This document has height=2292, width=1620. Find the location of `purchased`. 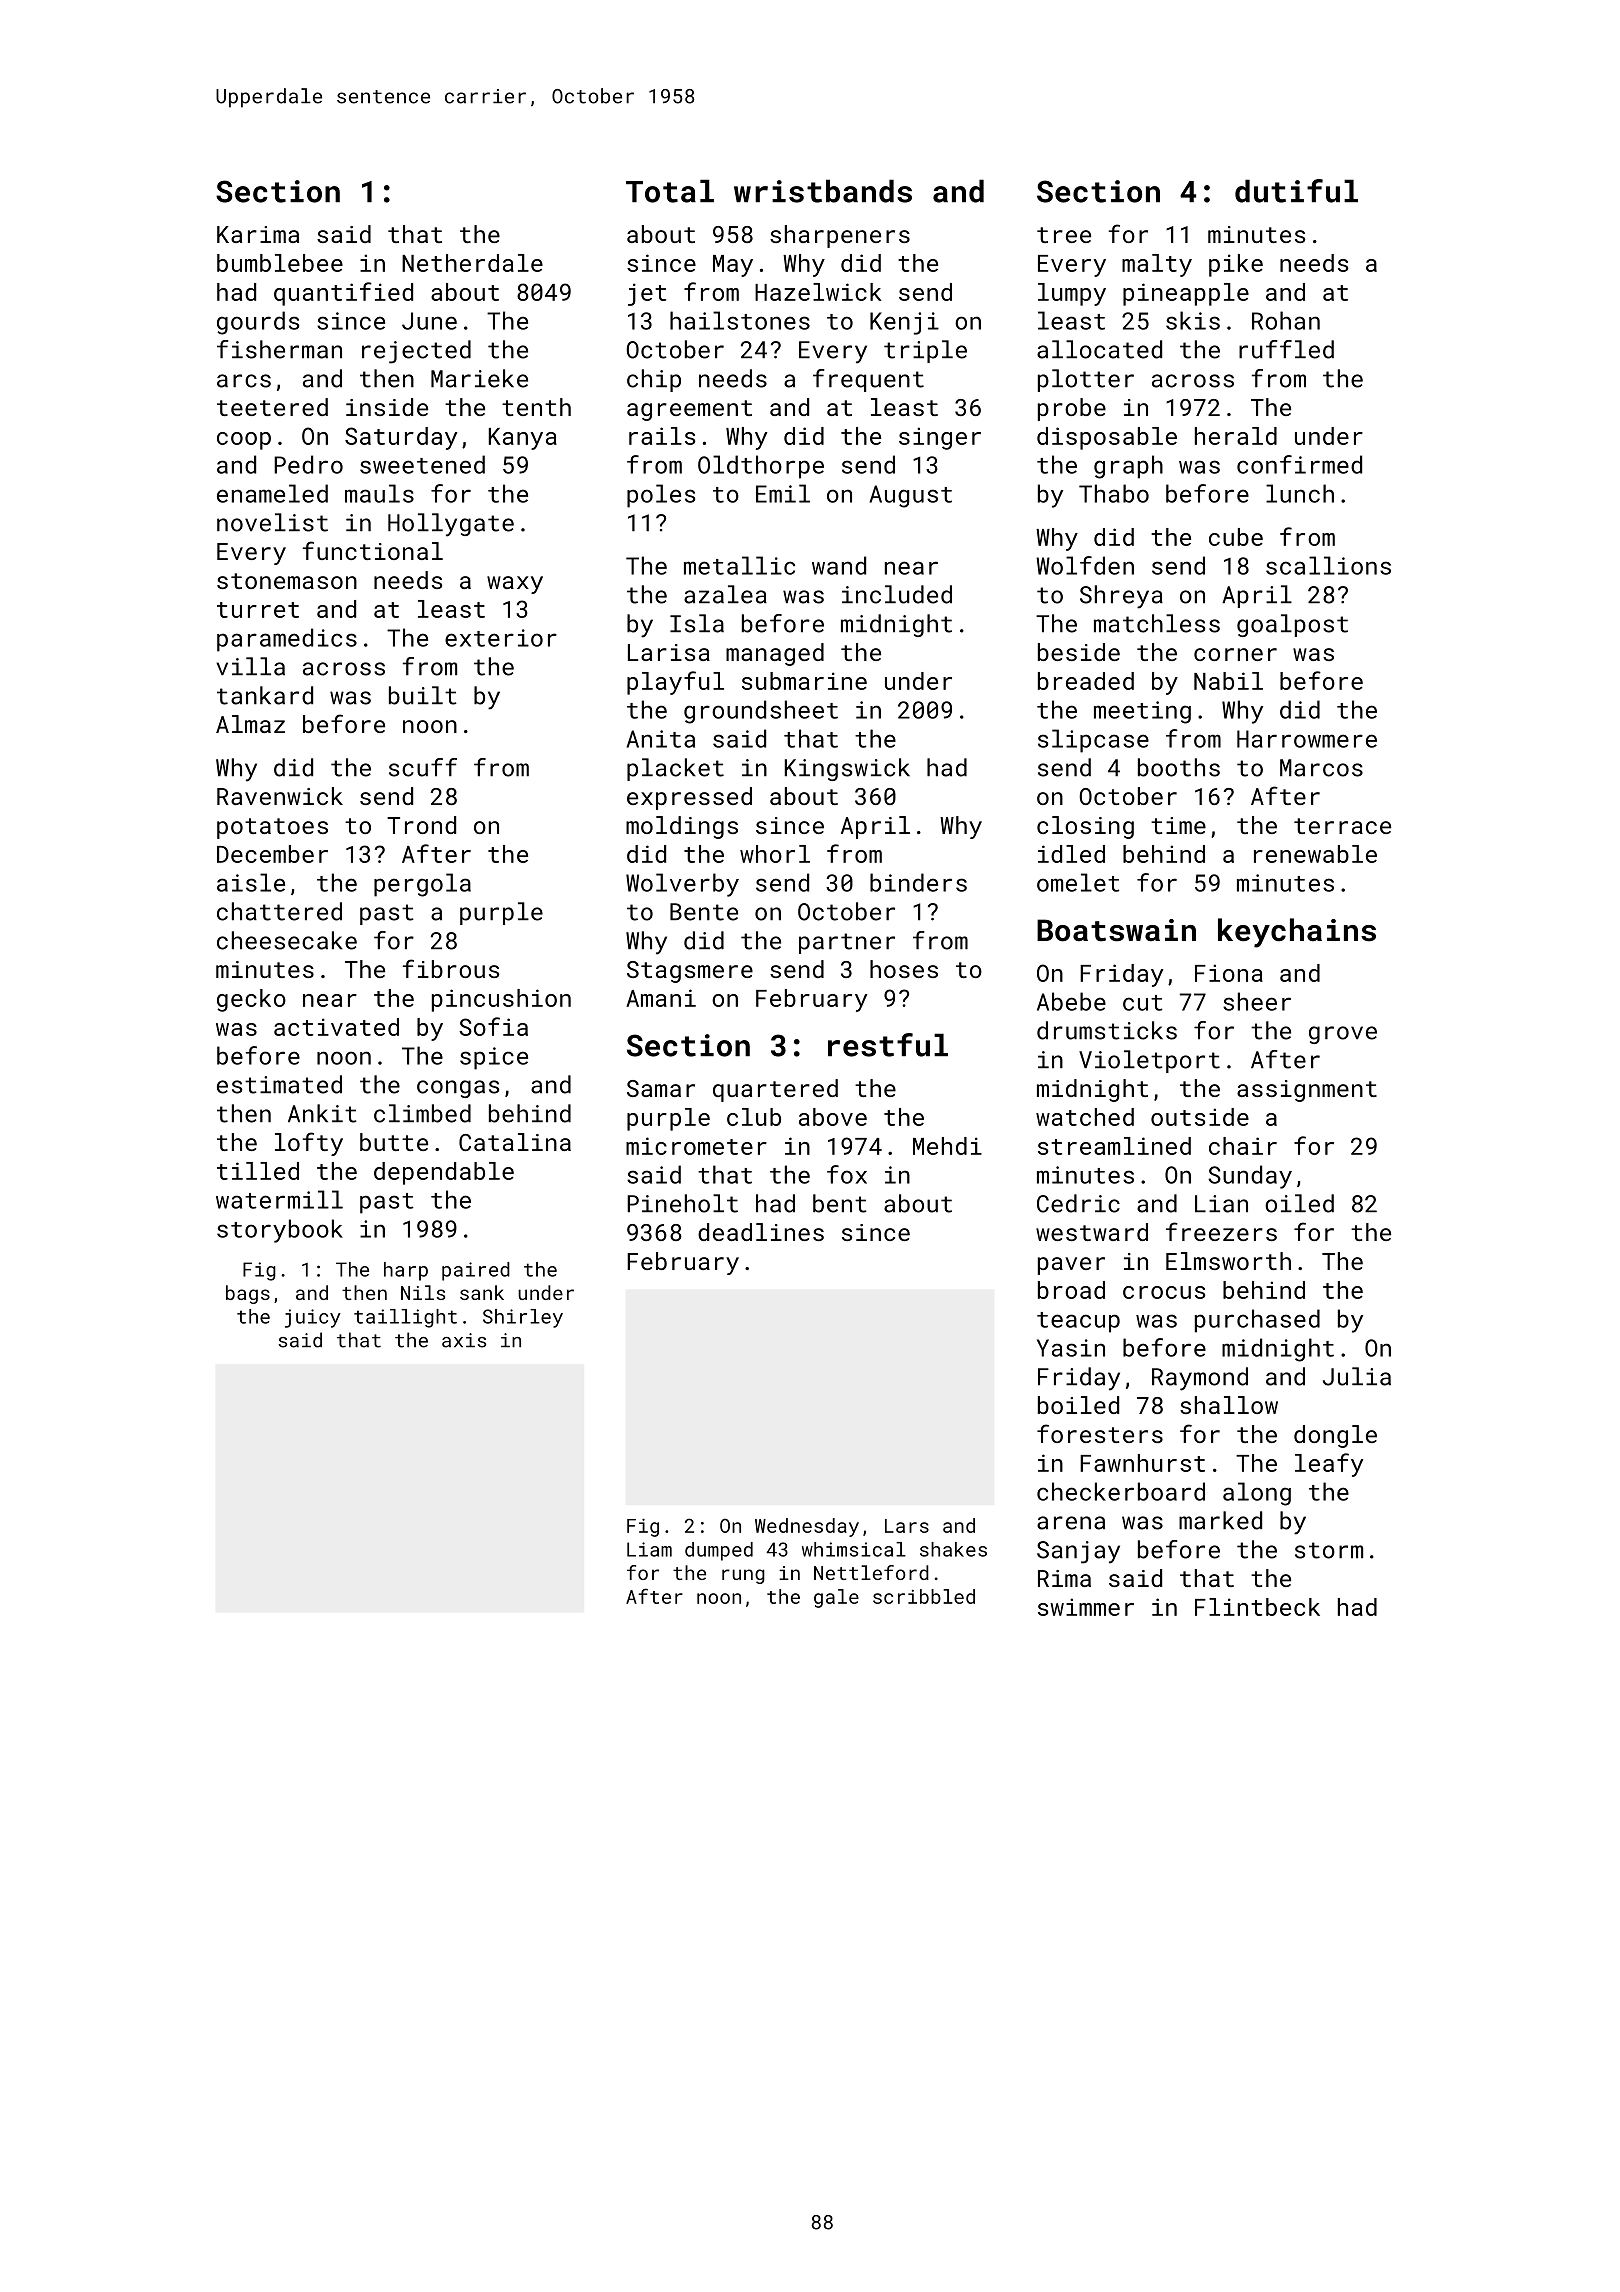

purchased is located at coordinates (1257, 1321).
